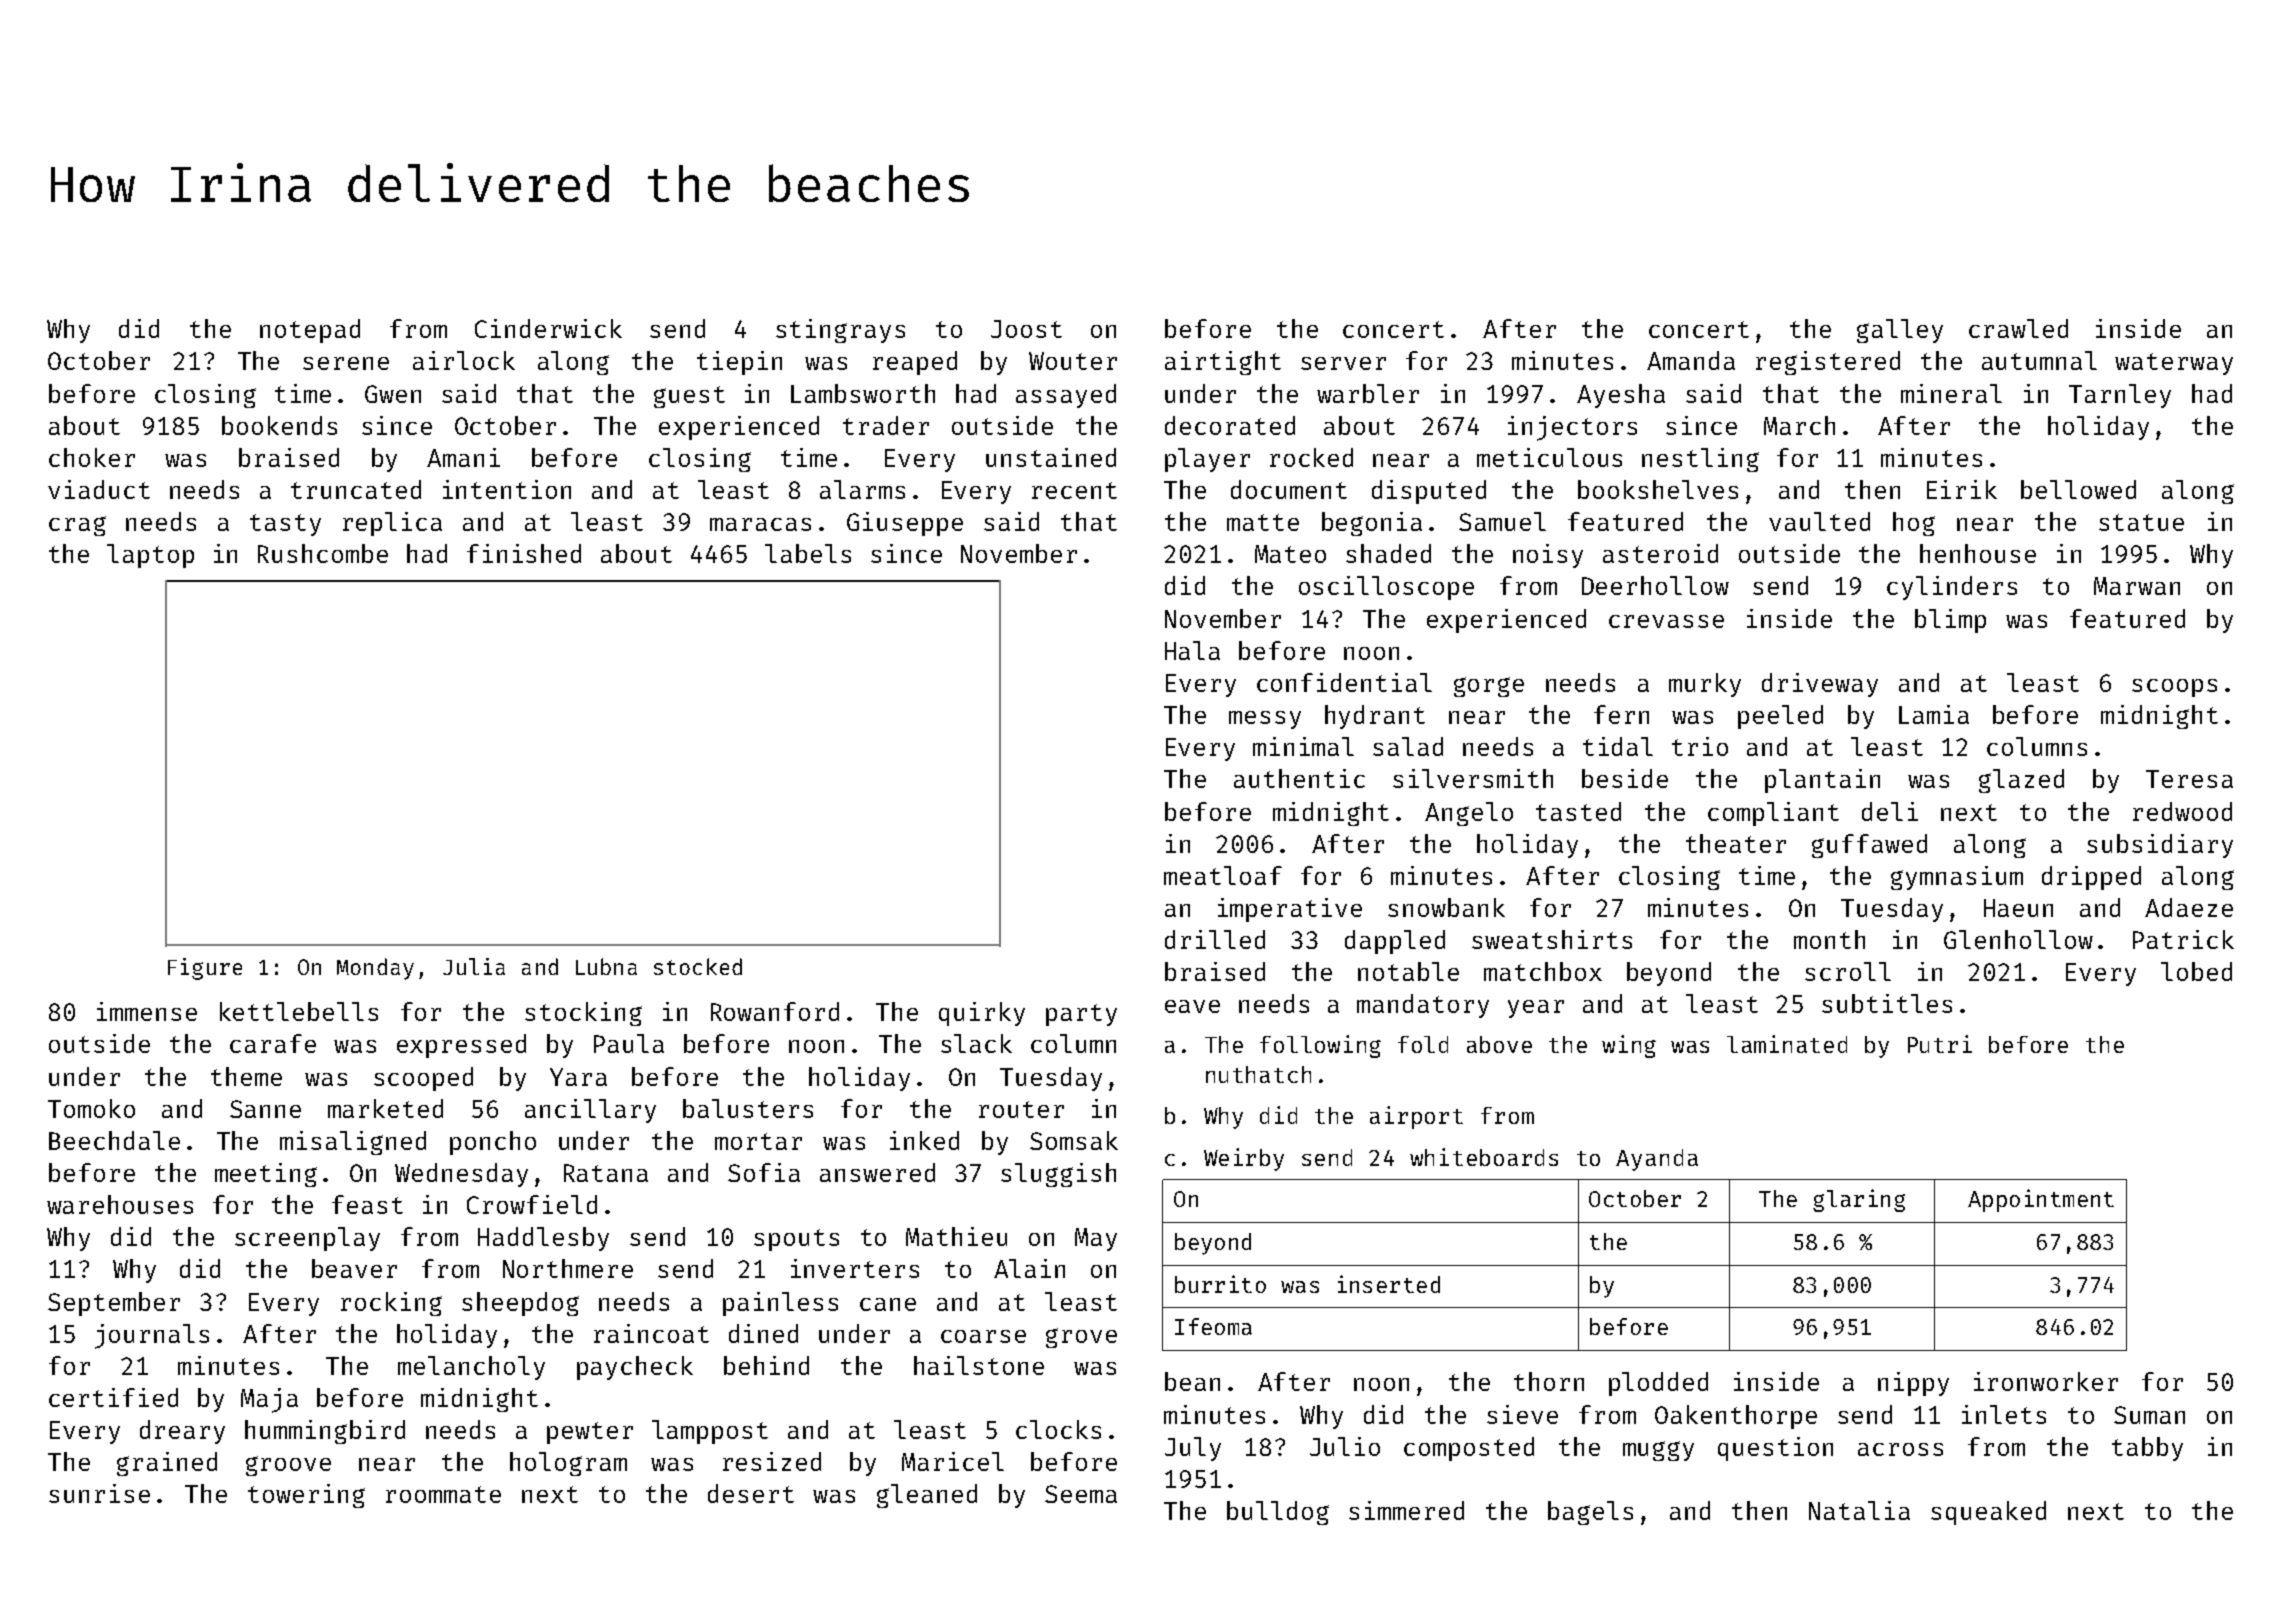  Describe the element at coordinates (1819, 521) in the screenshot. I see `vaulted` at that location.
